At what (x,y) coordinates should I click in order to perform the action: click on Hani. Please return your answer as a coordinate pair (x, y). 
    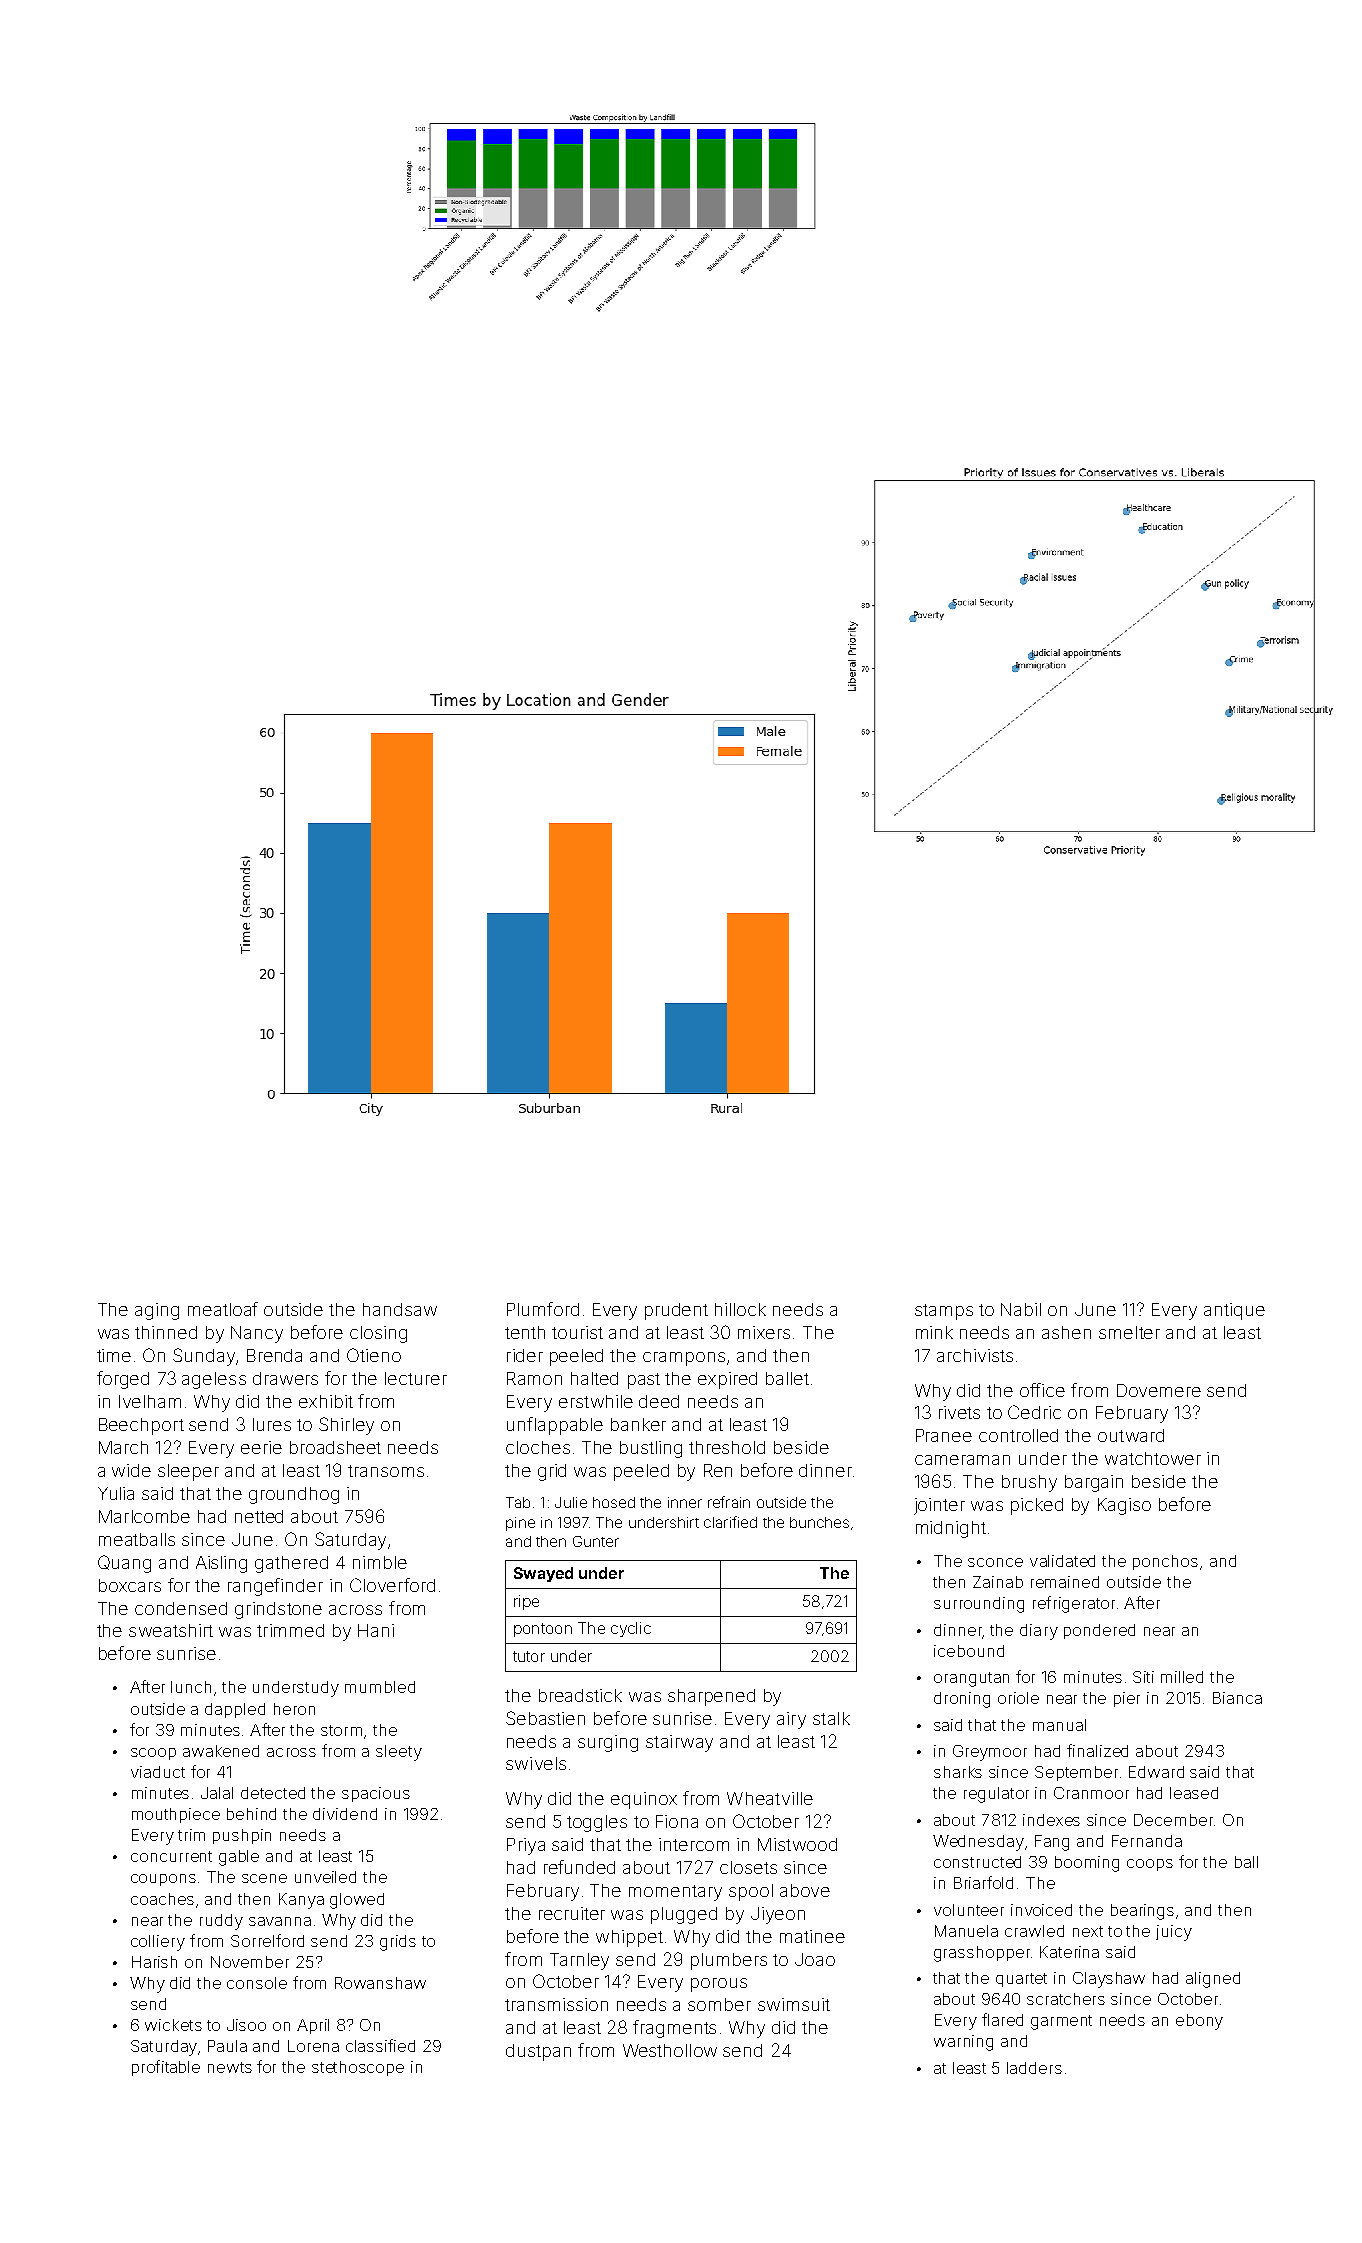
    Looking at the image, I should click on (376, 1630).
